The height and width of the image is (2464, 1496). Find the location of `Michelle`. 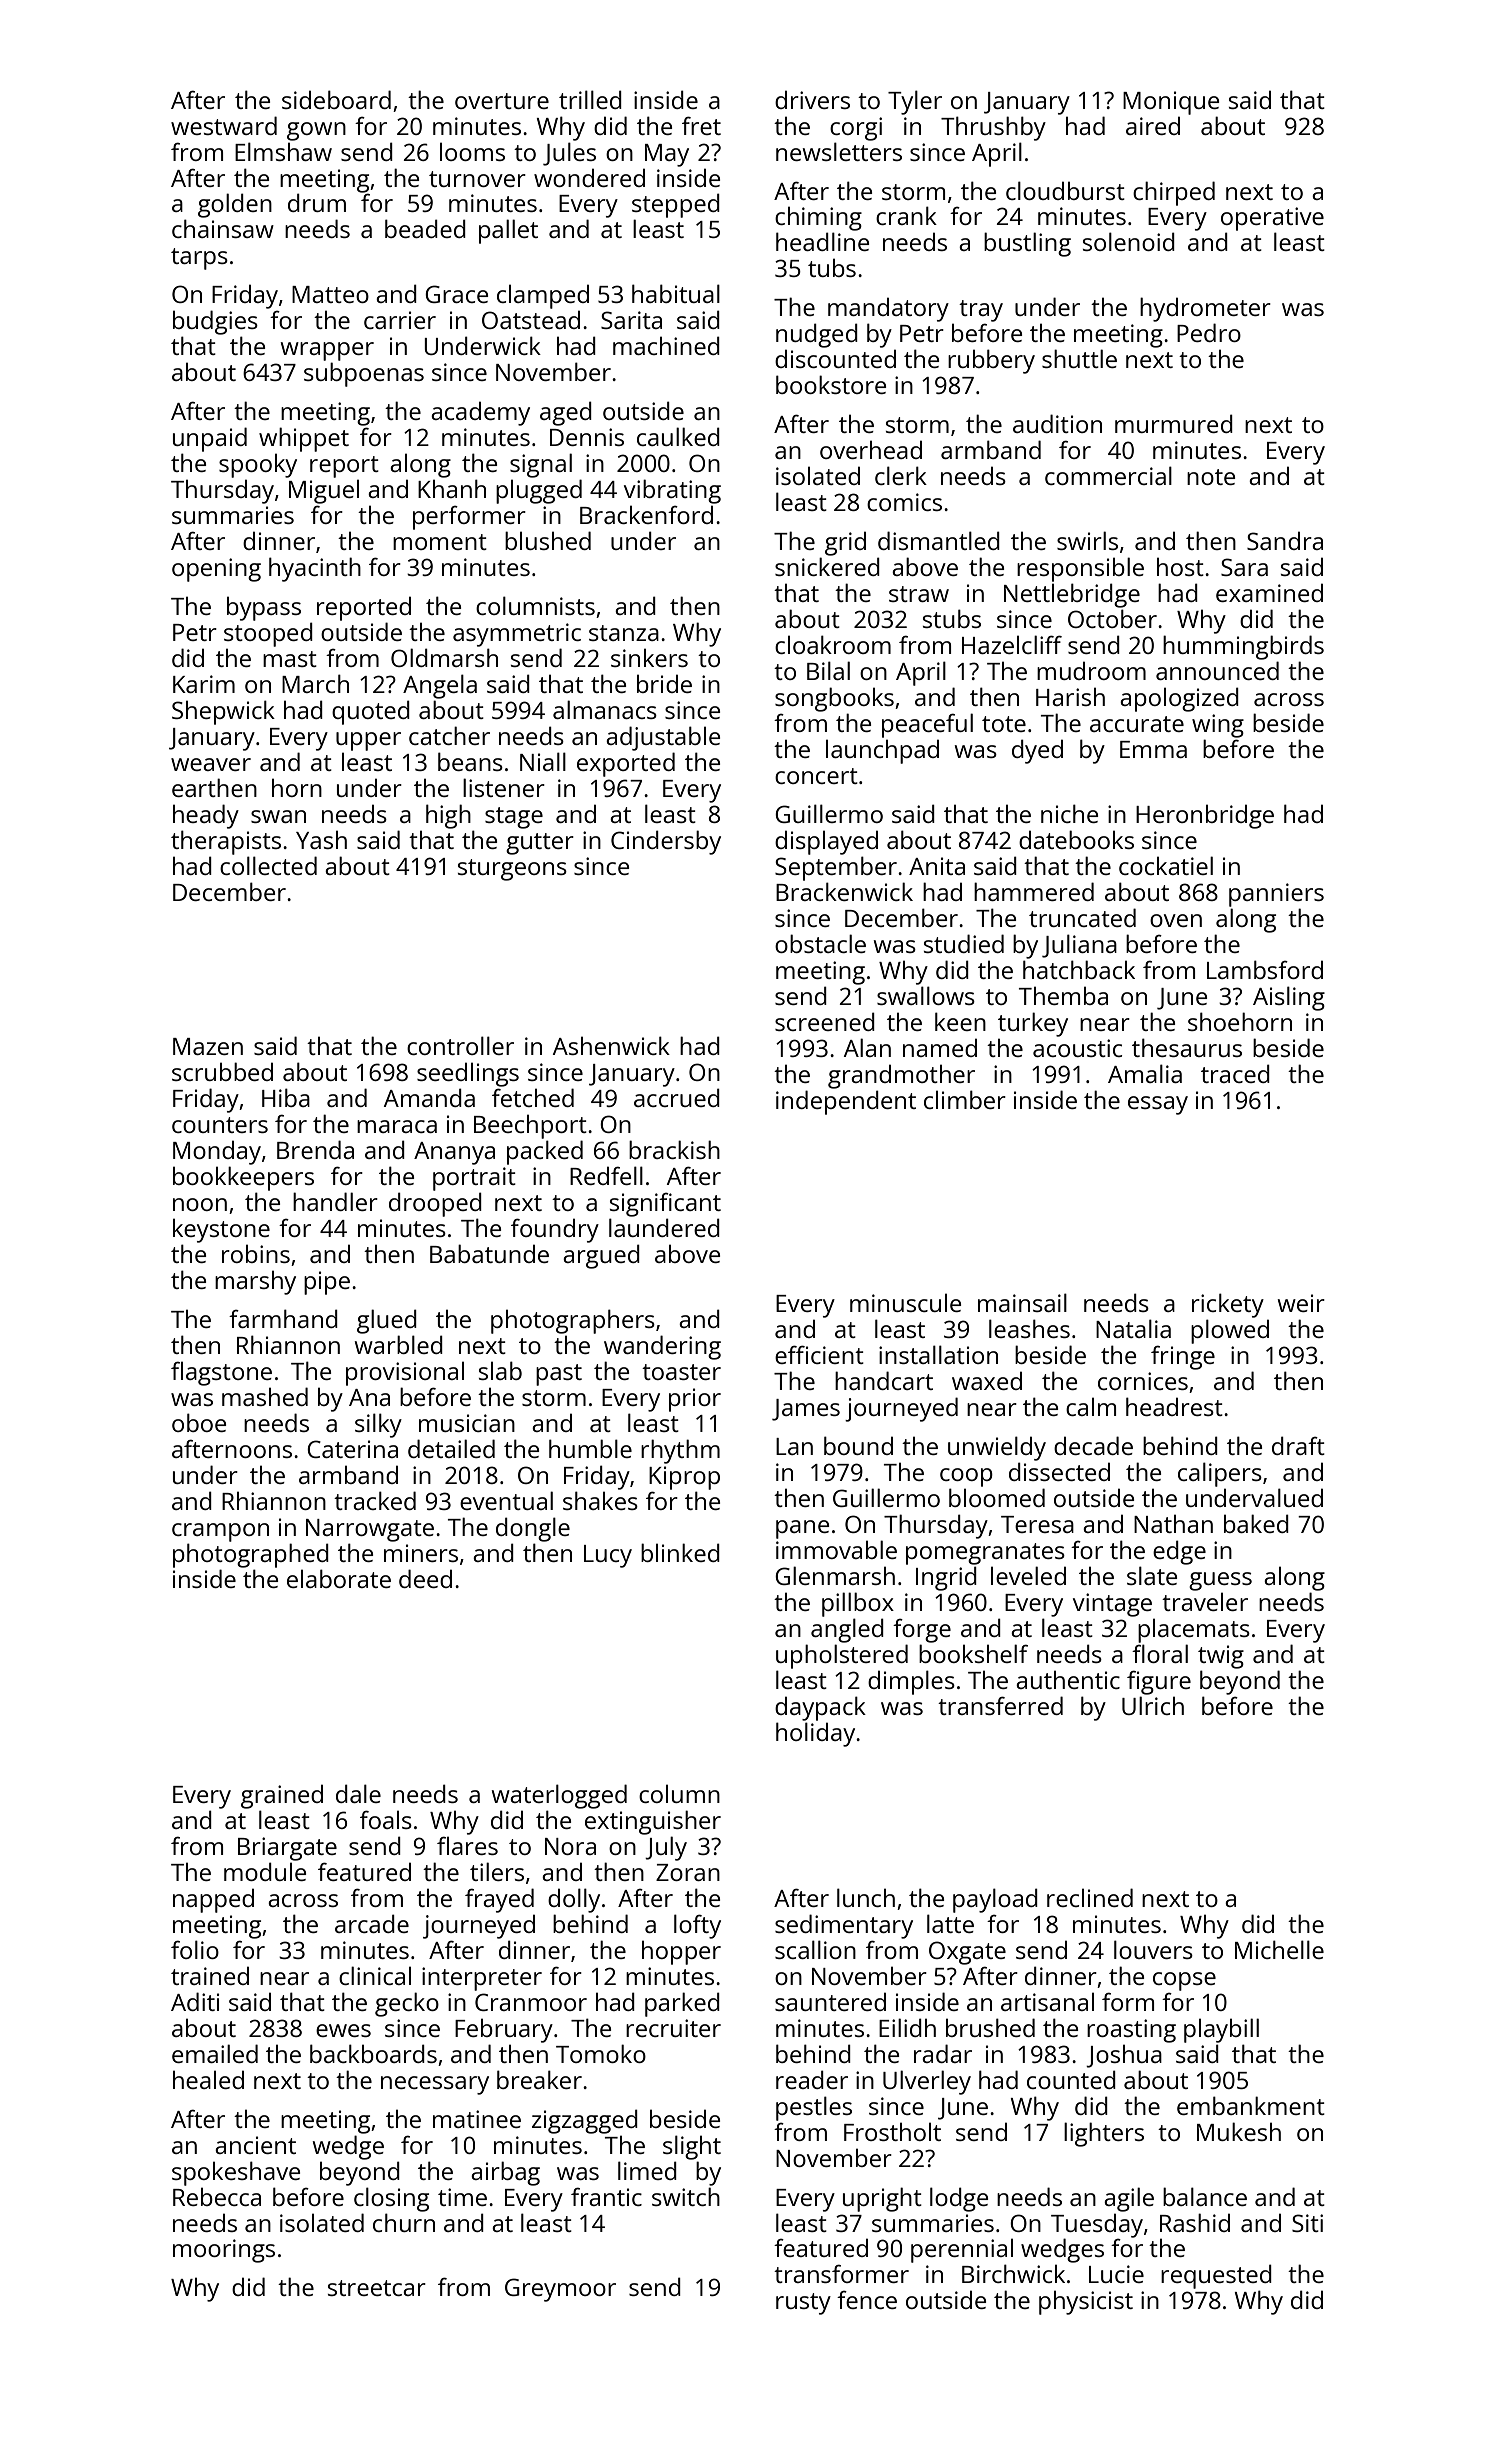

Michelle is located at coordinates (1279, 1949).
